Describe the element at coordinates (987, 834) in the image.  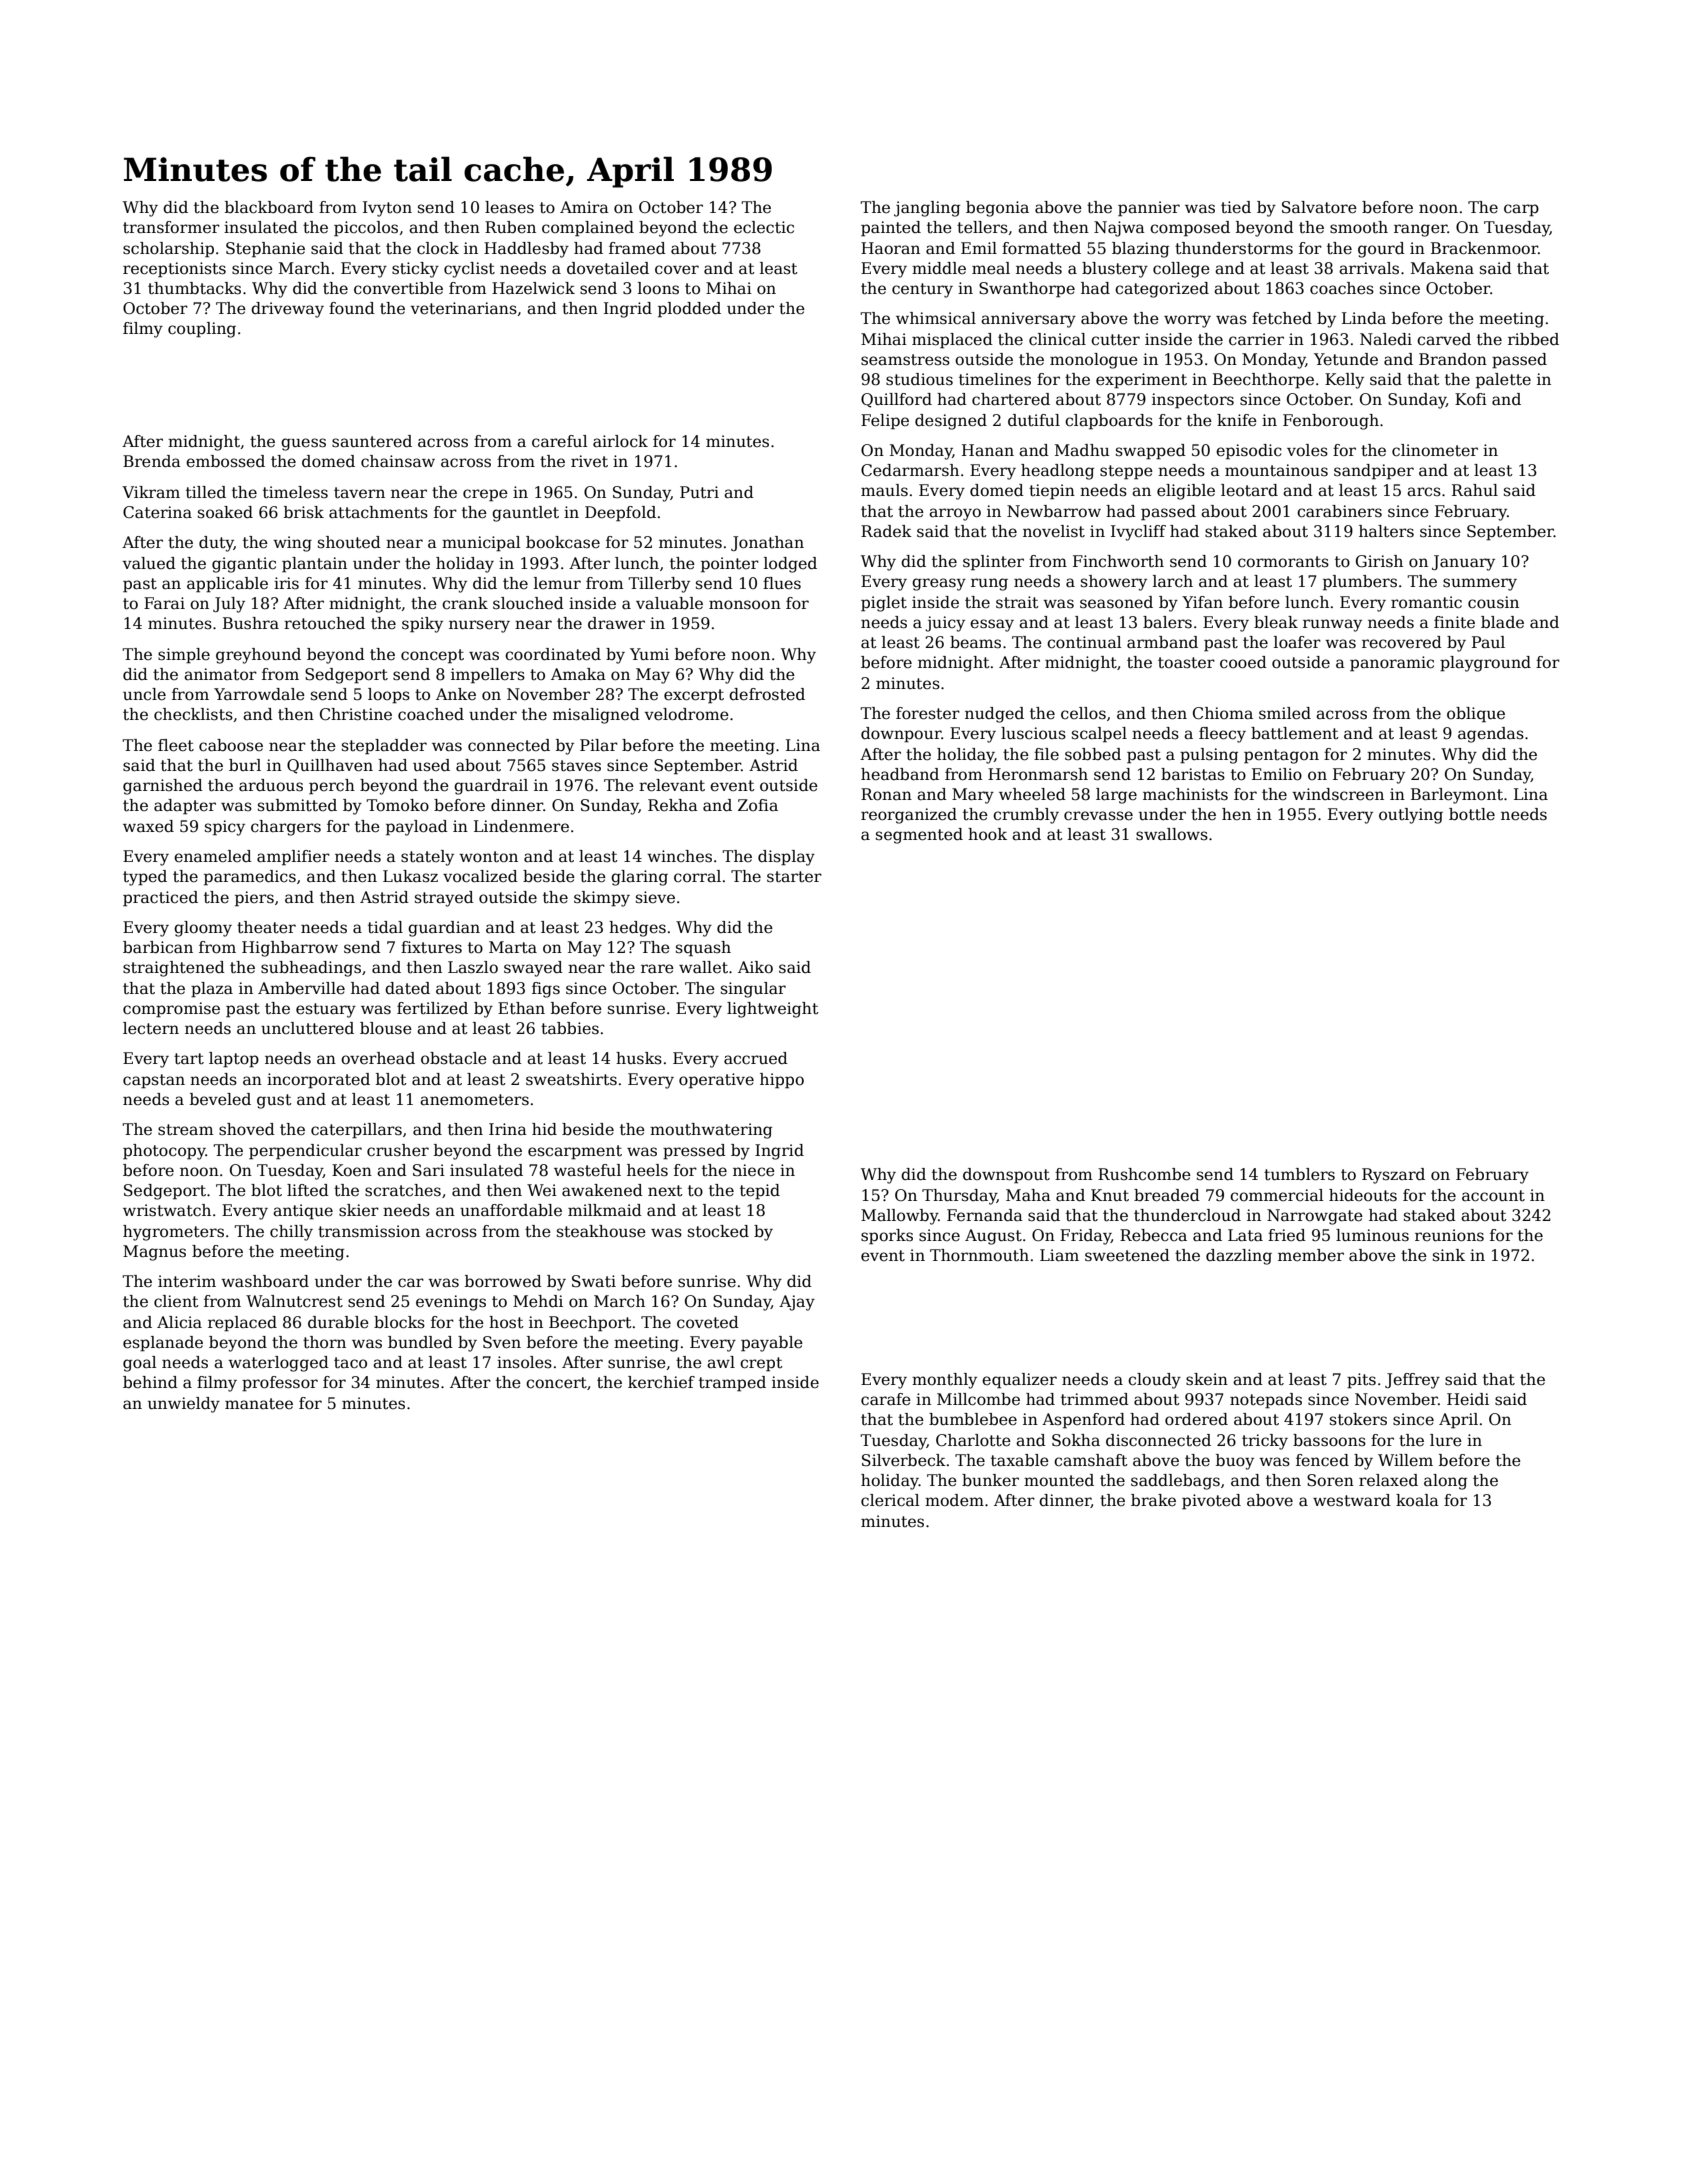
I see `hook` at that location.
